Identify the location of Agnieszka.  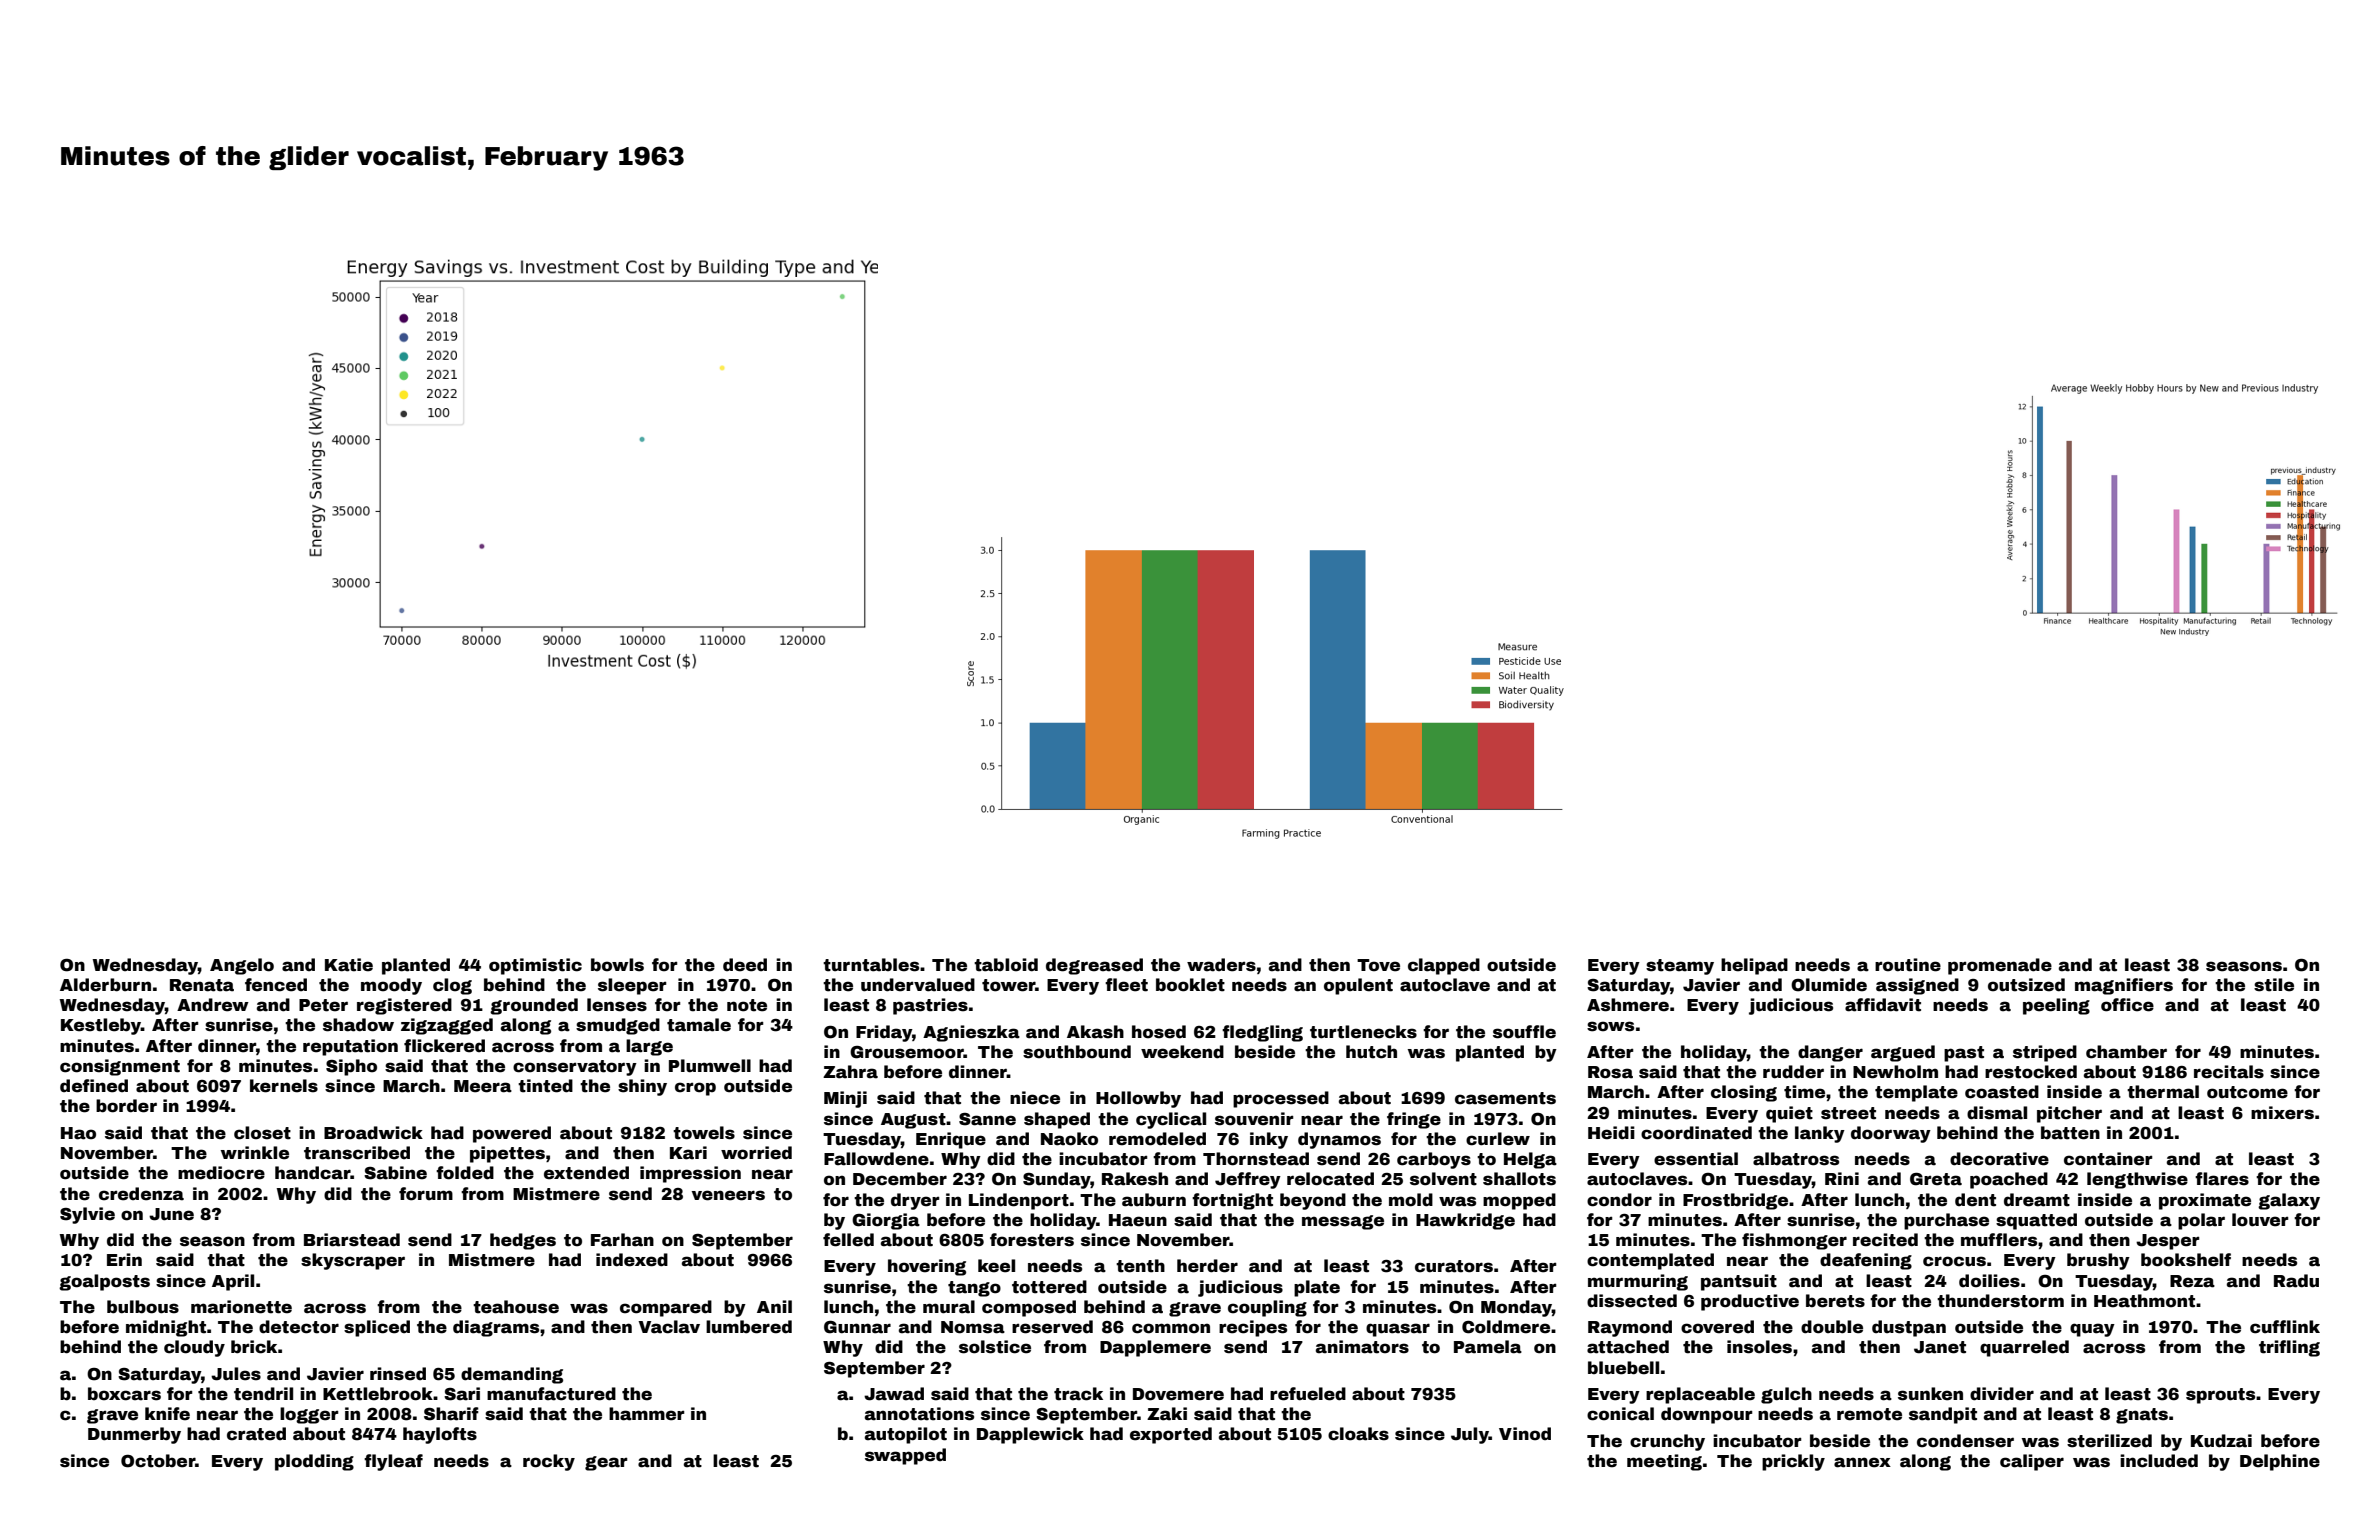
(971, 1033).
